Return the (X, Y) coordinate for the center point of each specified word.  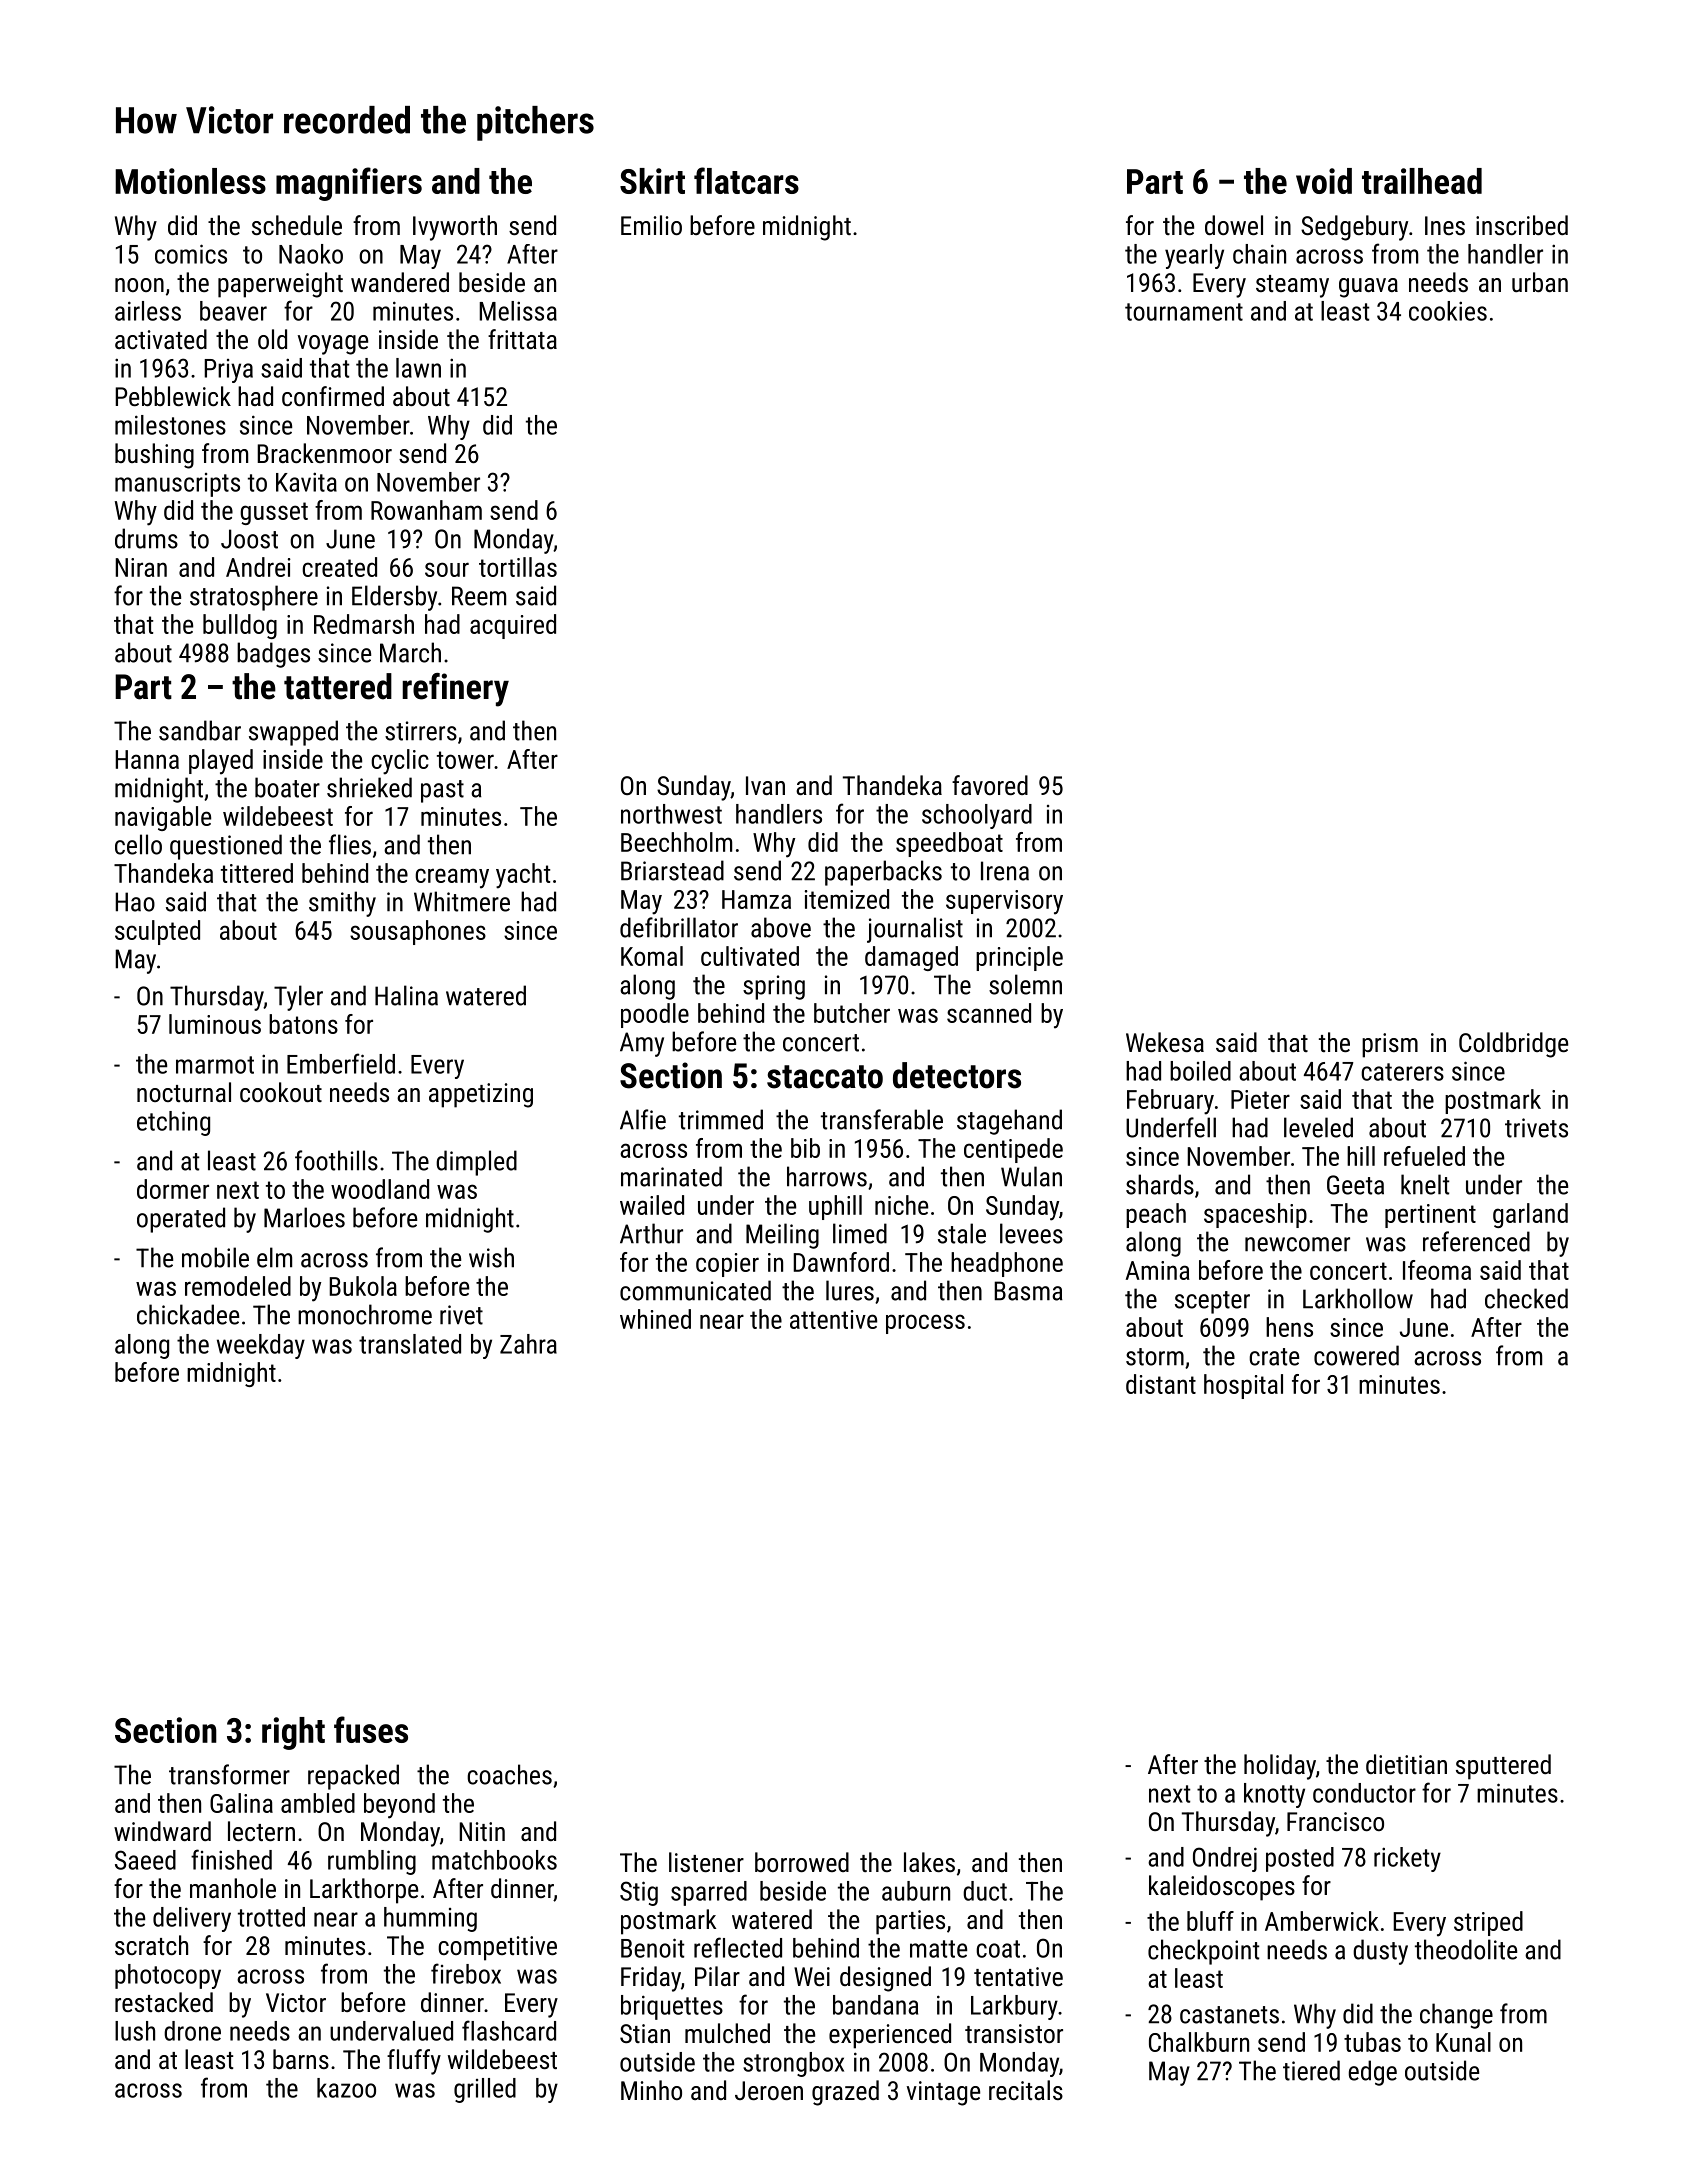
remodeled (238, 1286)
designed (885, 1979)
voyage (333, 345)
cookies (1448, 311)
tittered (257, 873)
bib (805, 1148)
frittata (522, 339)
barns (301, 2059)
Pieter (1260, 1099)
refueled (1424, 1156)
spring (774, 987)
